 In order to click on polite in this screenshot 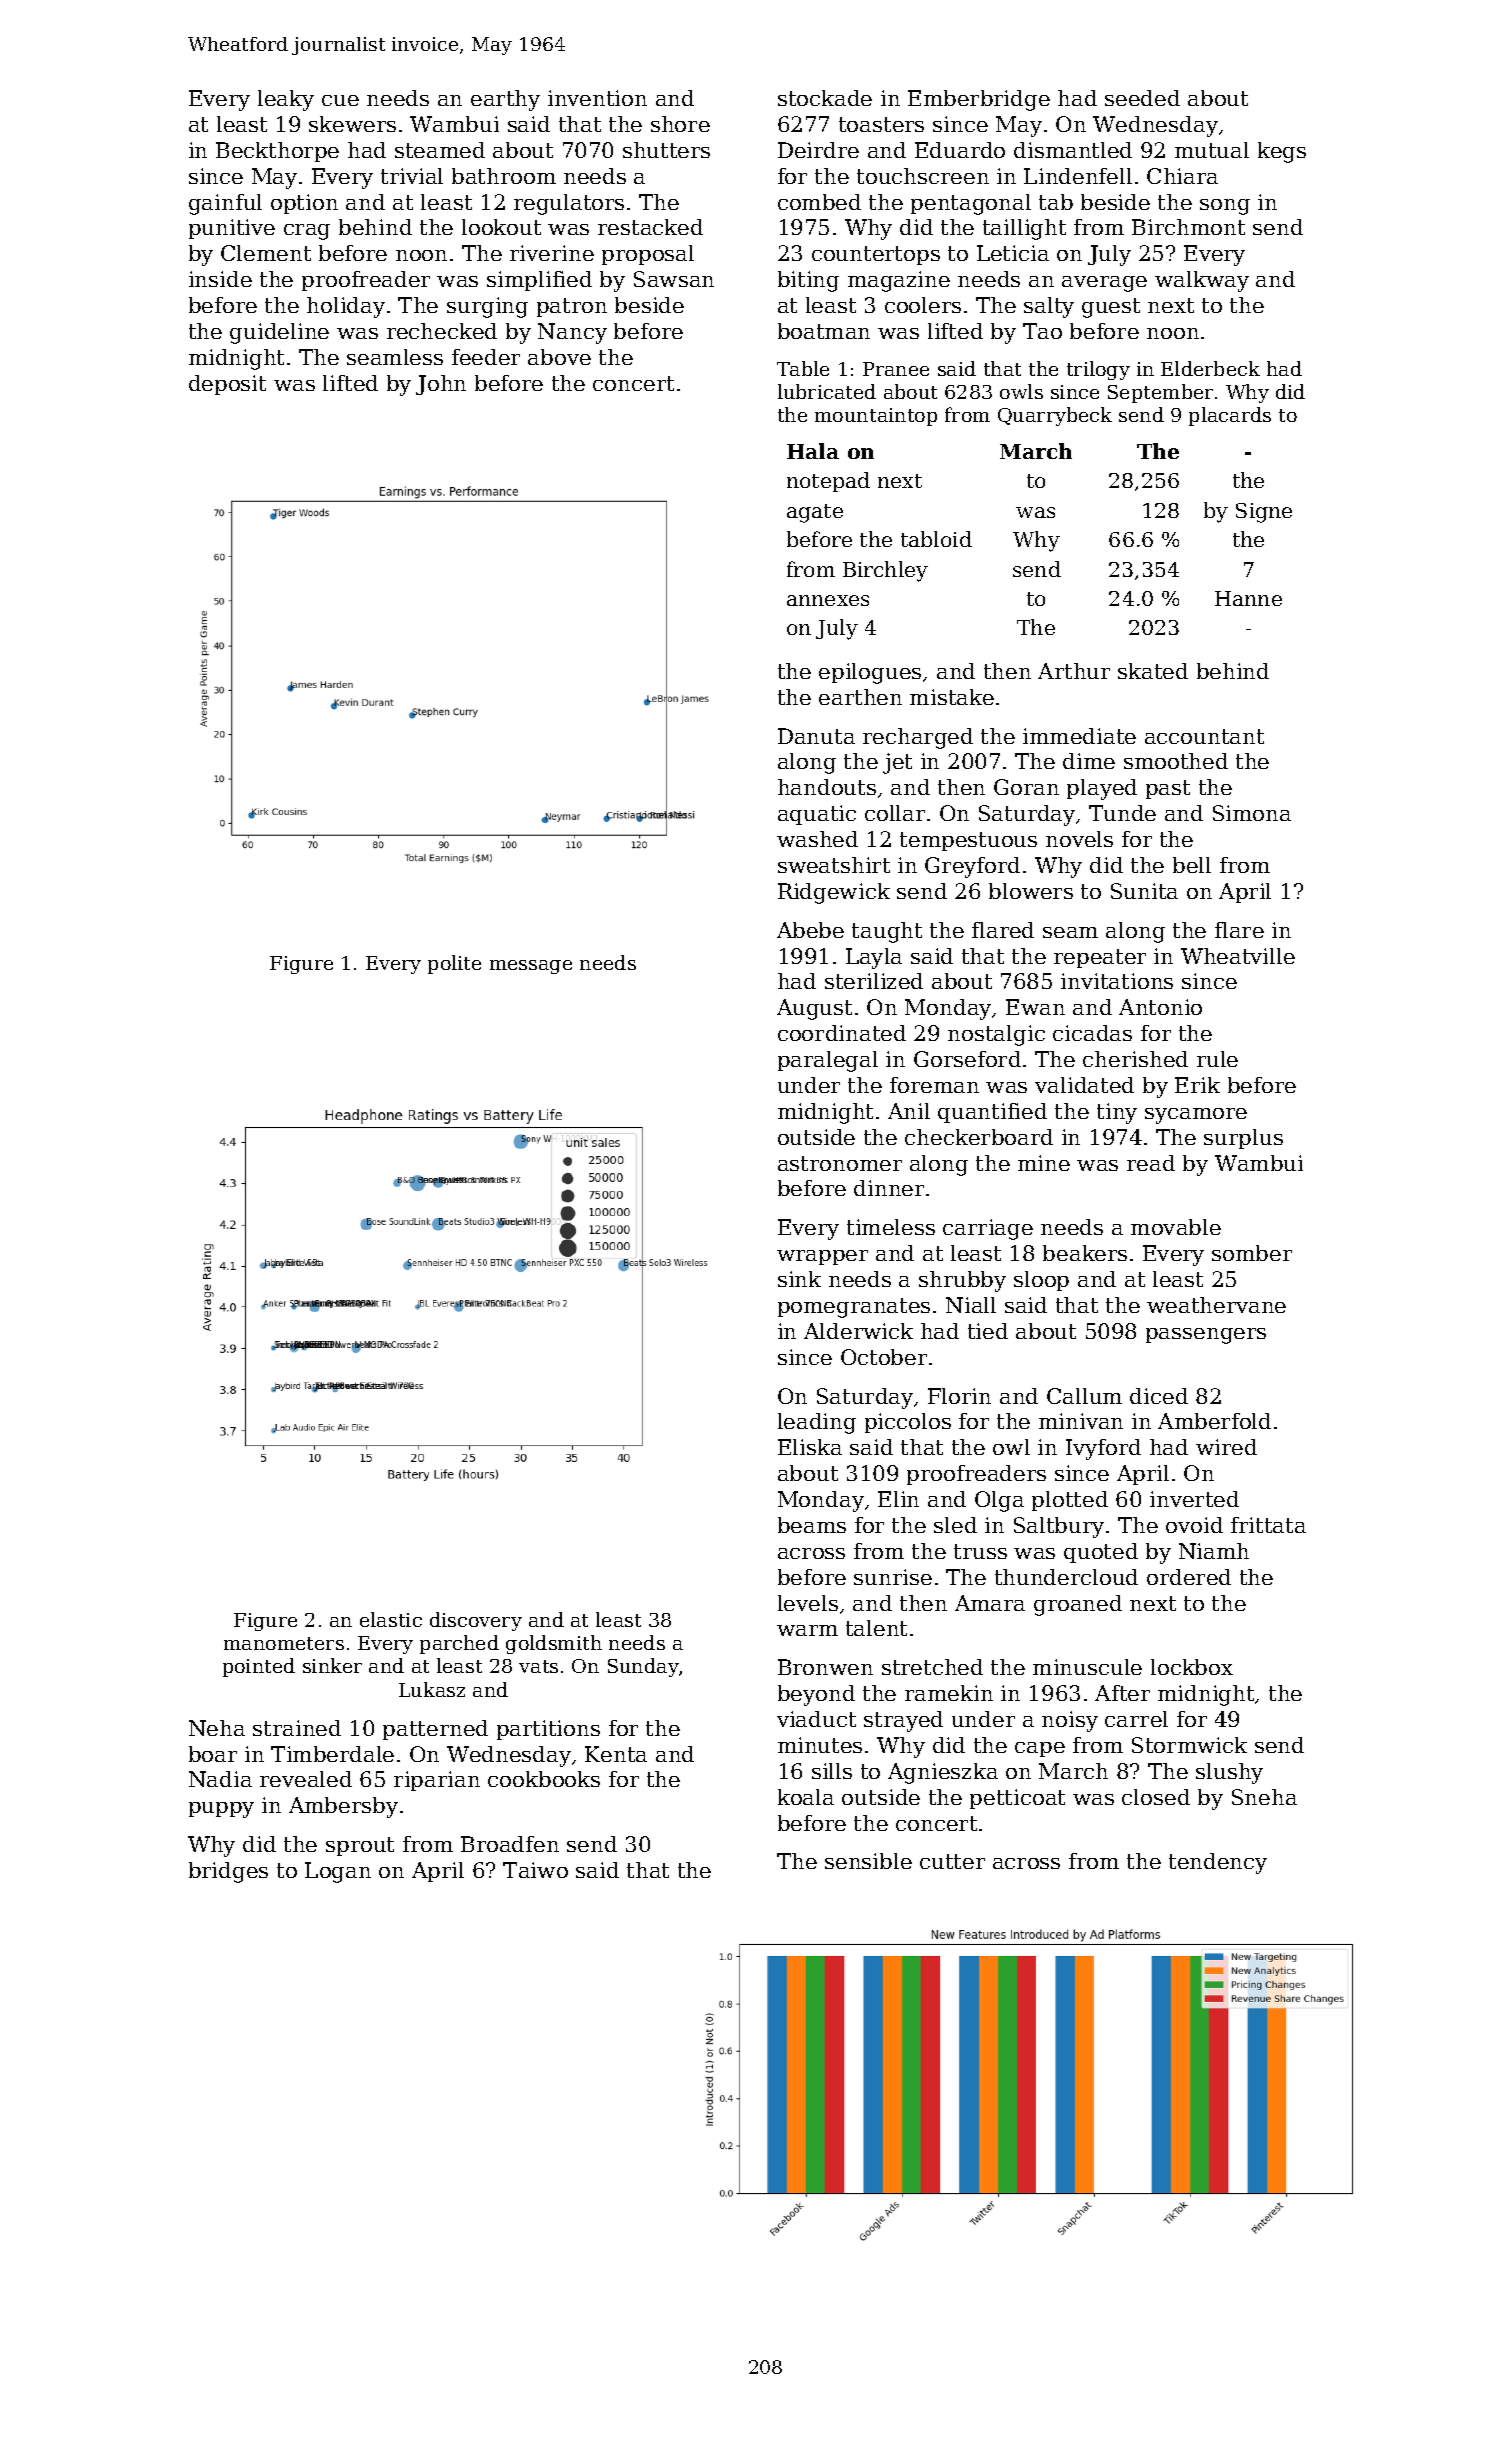, I will do `click(454, 964)`.
